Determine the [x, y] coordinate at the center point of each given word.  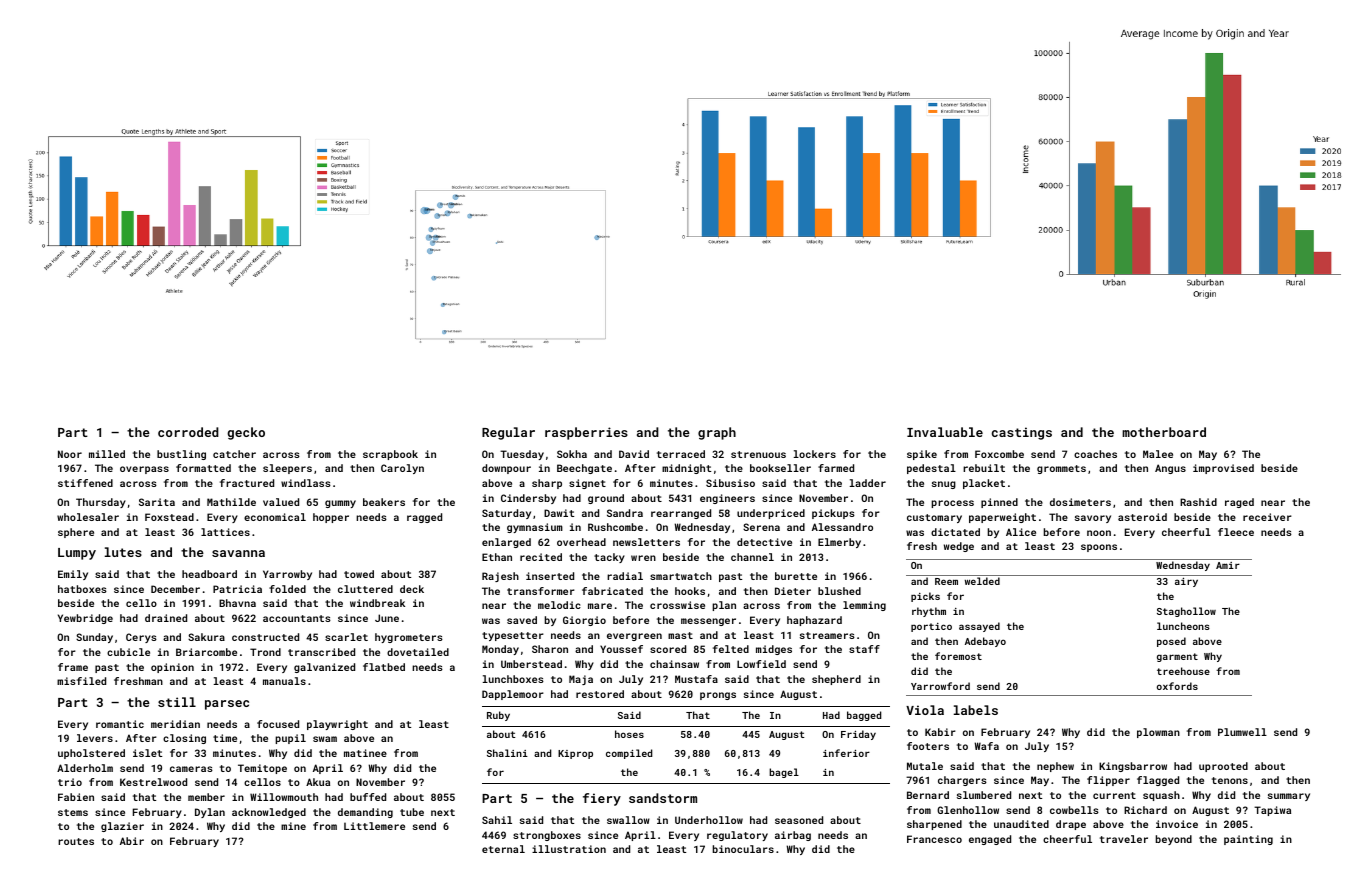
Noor [70, 454]
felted [731, 649]
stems [73, 812]
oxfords [1177, 686]
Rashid [1198, 502]
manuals [284, 681]
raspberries [586, 433]
